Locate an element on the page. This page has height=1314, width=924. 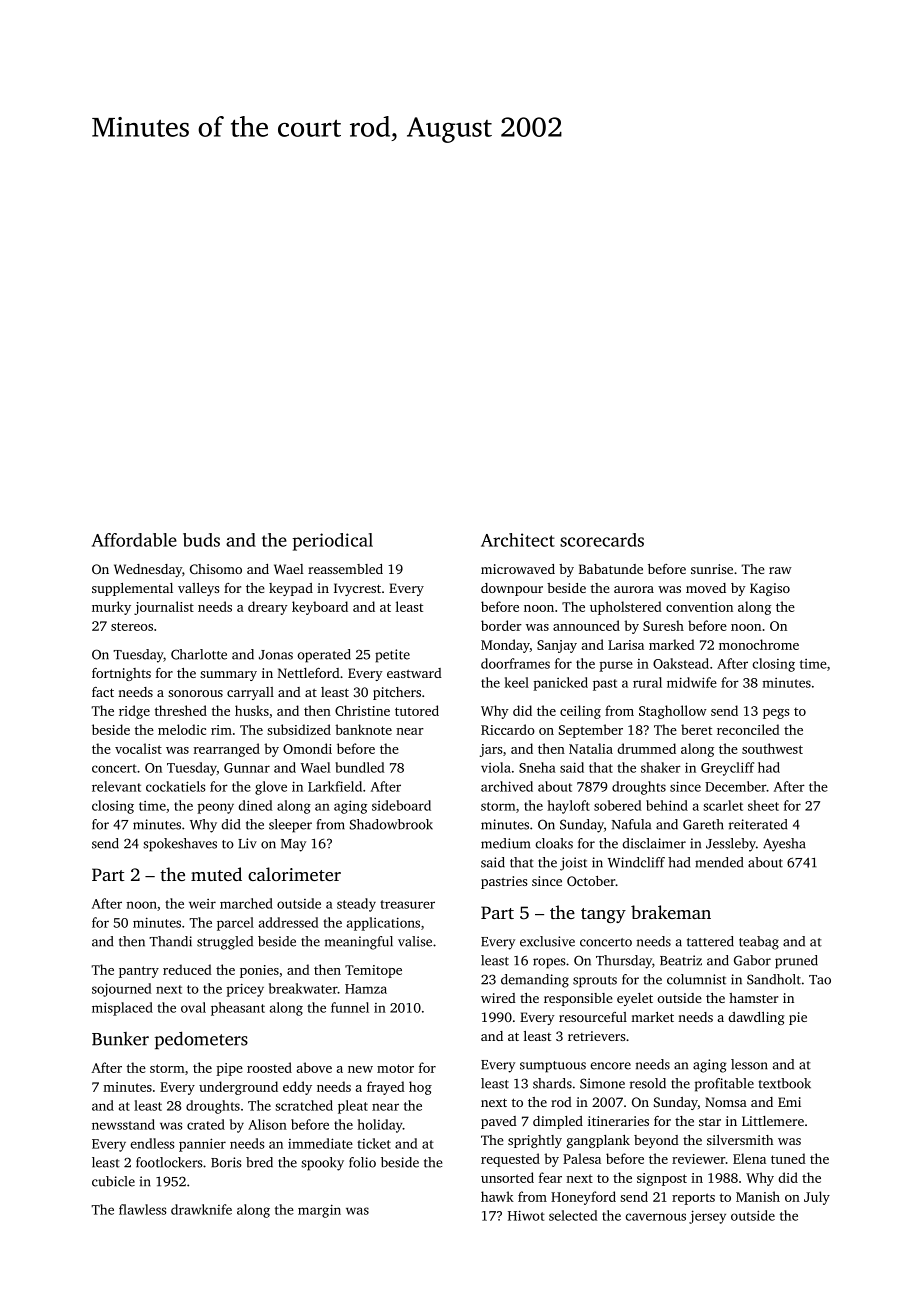
weir is located at coordinates (202, 904).
